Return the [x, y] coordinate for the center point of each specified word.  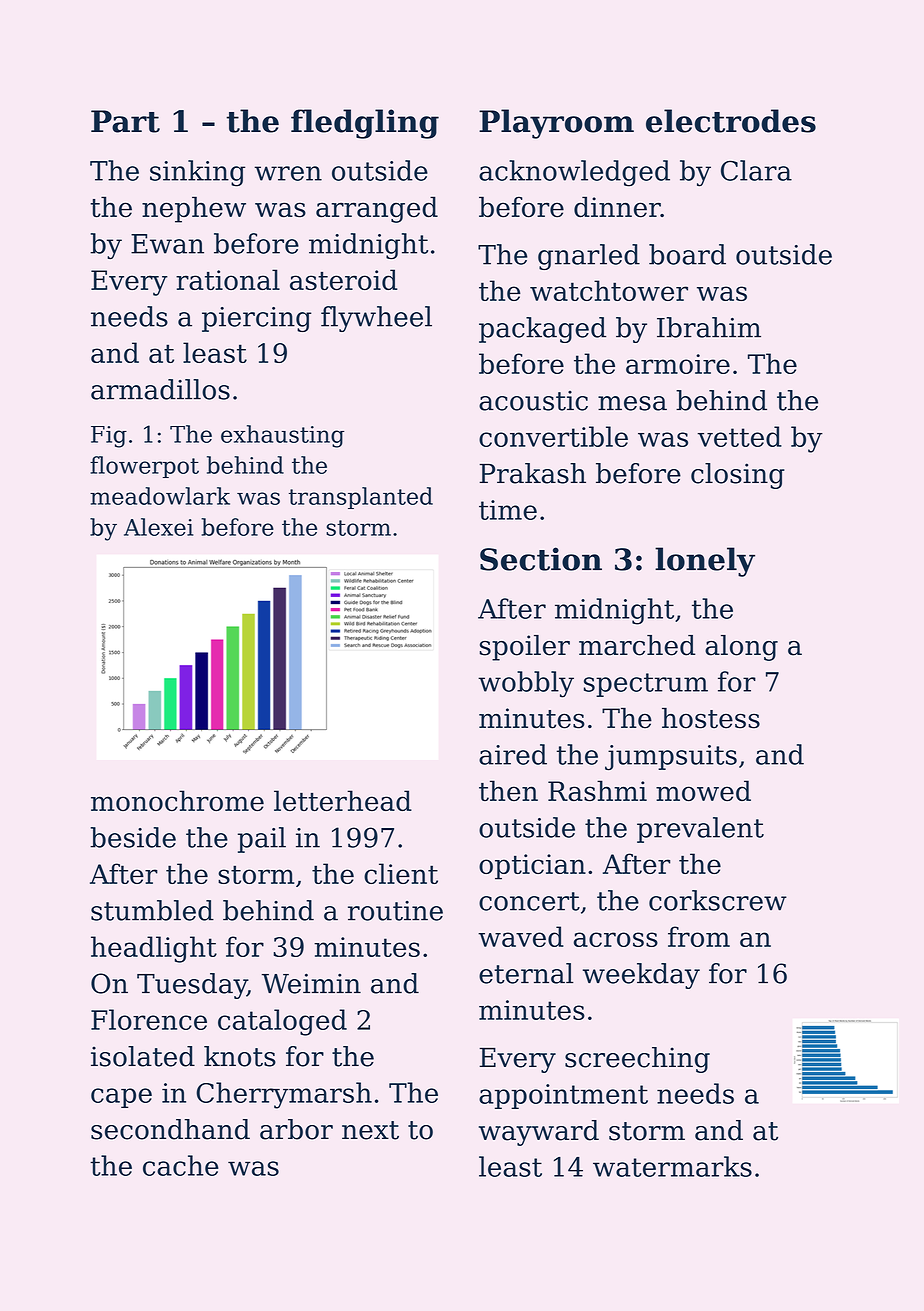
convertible [553, 436]
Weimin [311, 983]
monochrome [177, 800]
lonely [705, 562]
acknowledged [574, 173]
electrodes [731, 121]
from [699, 936]
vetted [740, 436]
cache [181, 1165]
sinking [197, 173]
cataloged [282, 1022]
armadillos [160, 389]
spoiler [525, 648]
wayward [539, 1133]
